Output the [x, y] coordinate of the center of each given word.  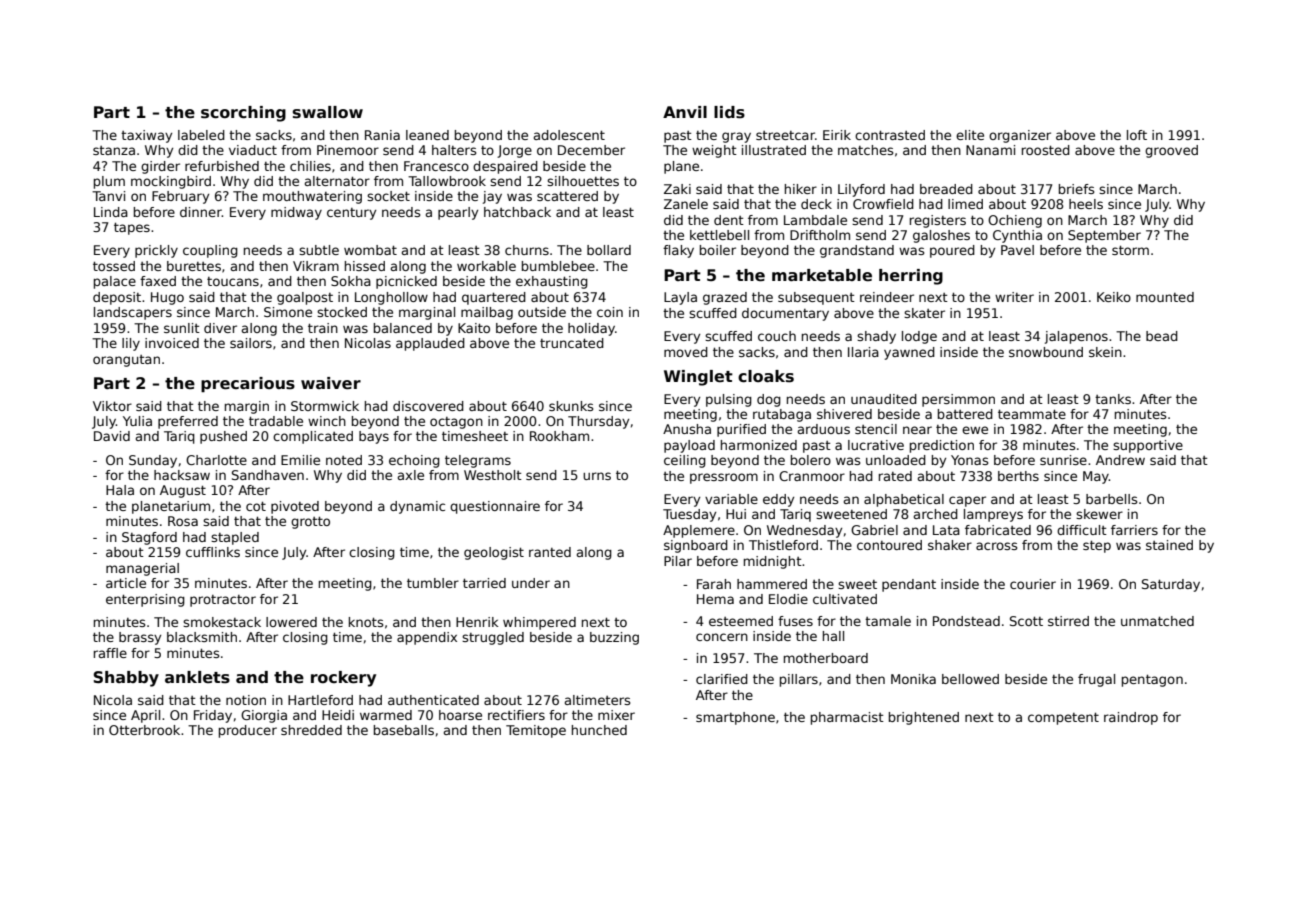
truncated [572, 343]
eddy [778, 500]
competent [1063, 718]
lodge [919, 337]
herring [911, 277]
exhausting [552, 282]
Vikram [316, 266]
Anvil [685, 112]
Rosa [183, 521]
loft [1137, 135]
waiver [331, 383]
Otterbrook [144, 730]
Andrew [1120, 460]
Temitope [536, 731]
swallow [328, 112]
